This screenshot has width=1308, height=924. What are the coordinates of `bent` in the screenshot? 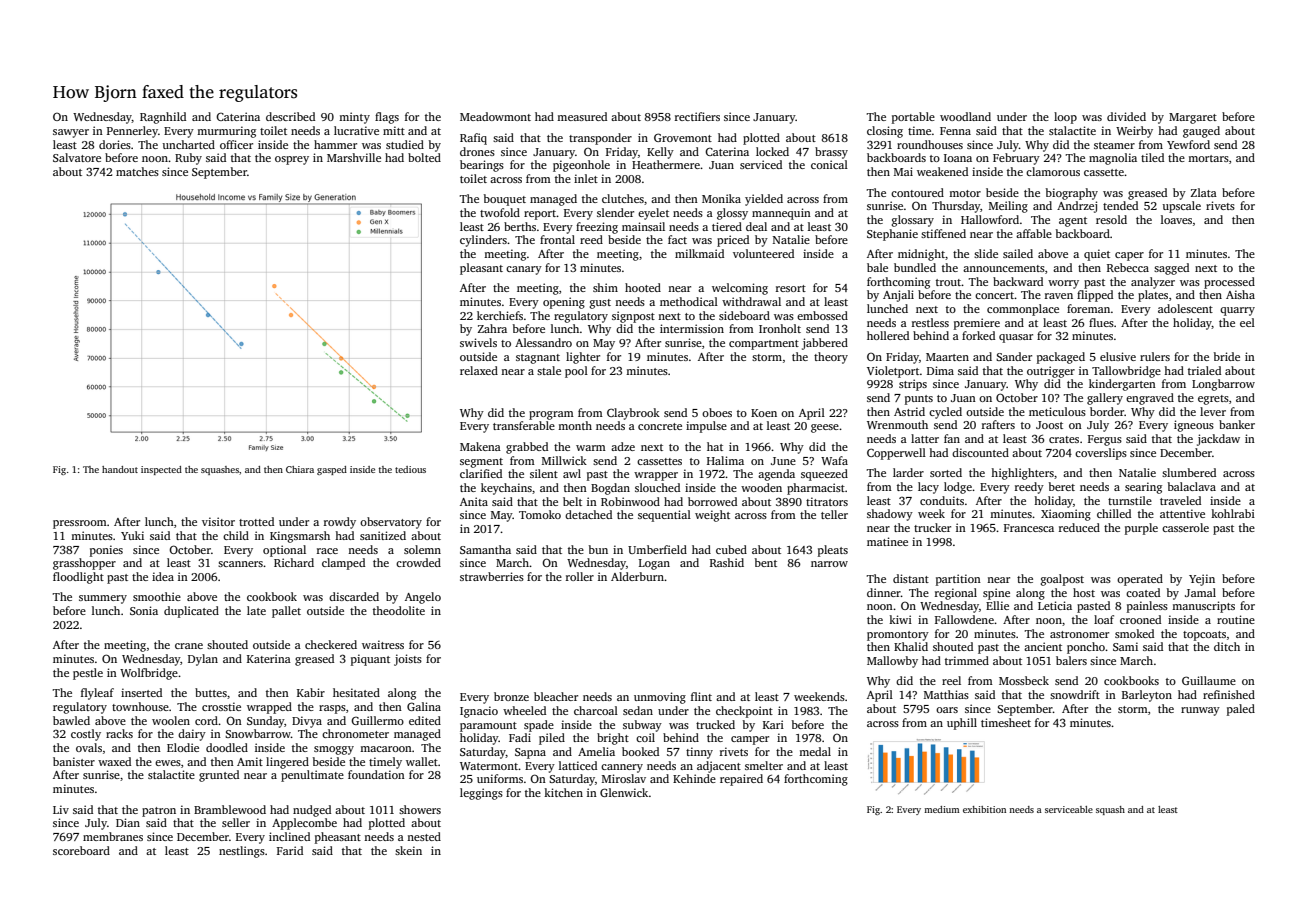 It's located at (766, 562).
